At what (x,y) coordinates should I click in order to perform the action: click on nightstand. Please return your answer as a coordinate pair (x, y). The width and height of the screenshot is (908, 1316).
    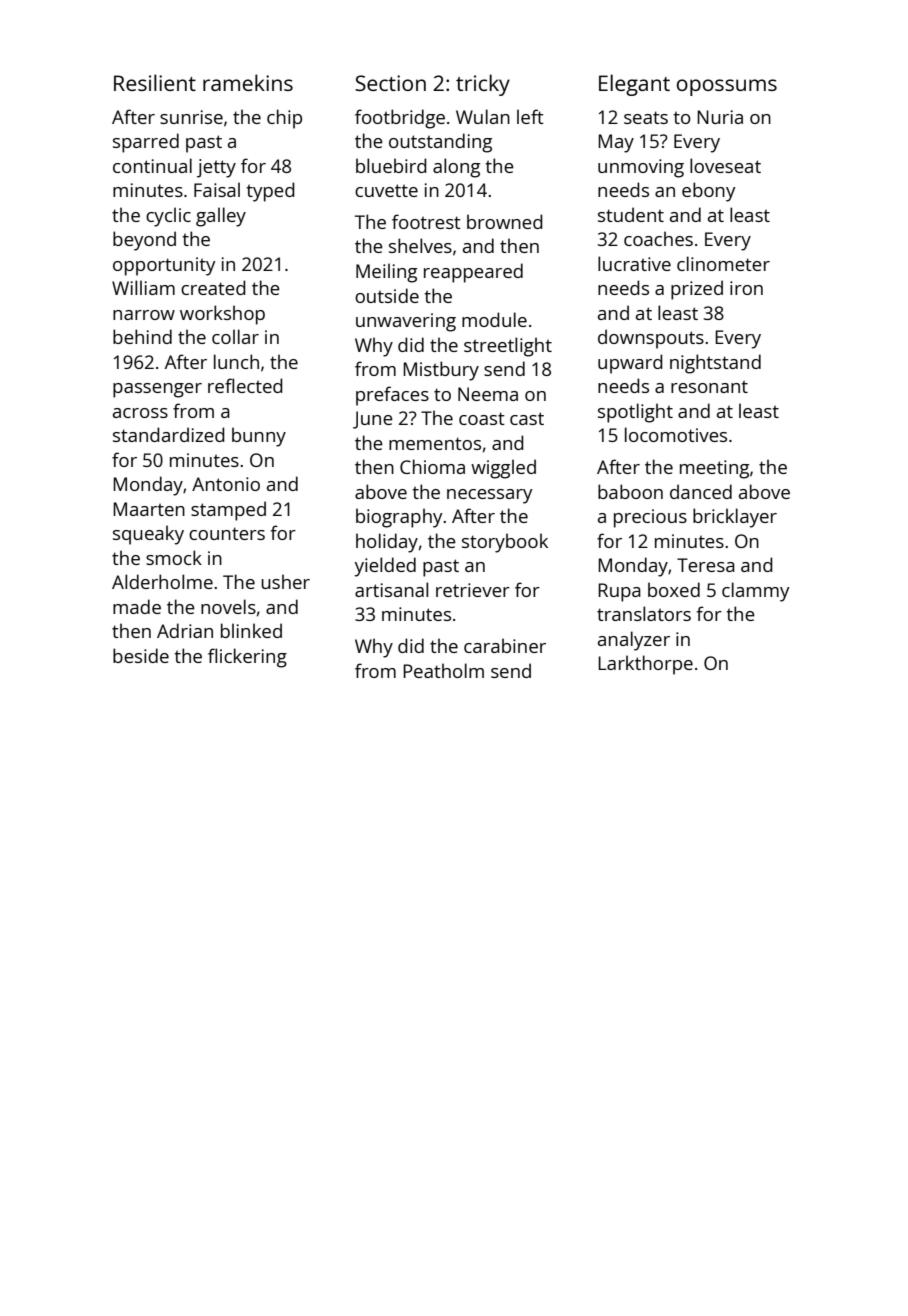
    Looking at the image, I should click on (715, 364).
